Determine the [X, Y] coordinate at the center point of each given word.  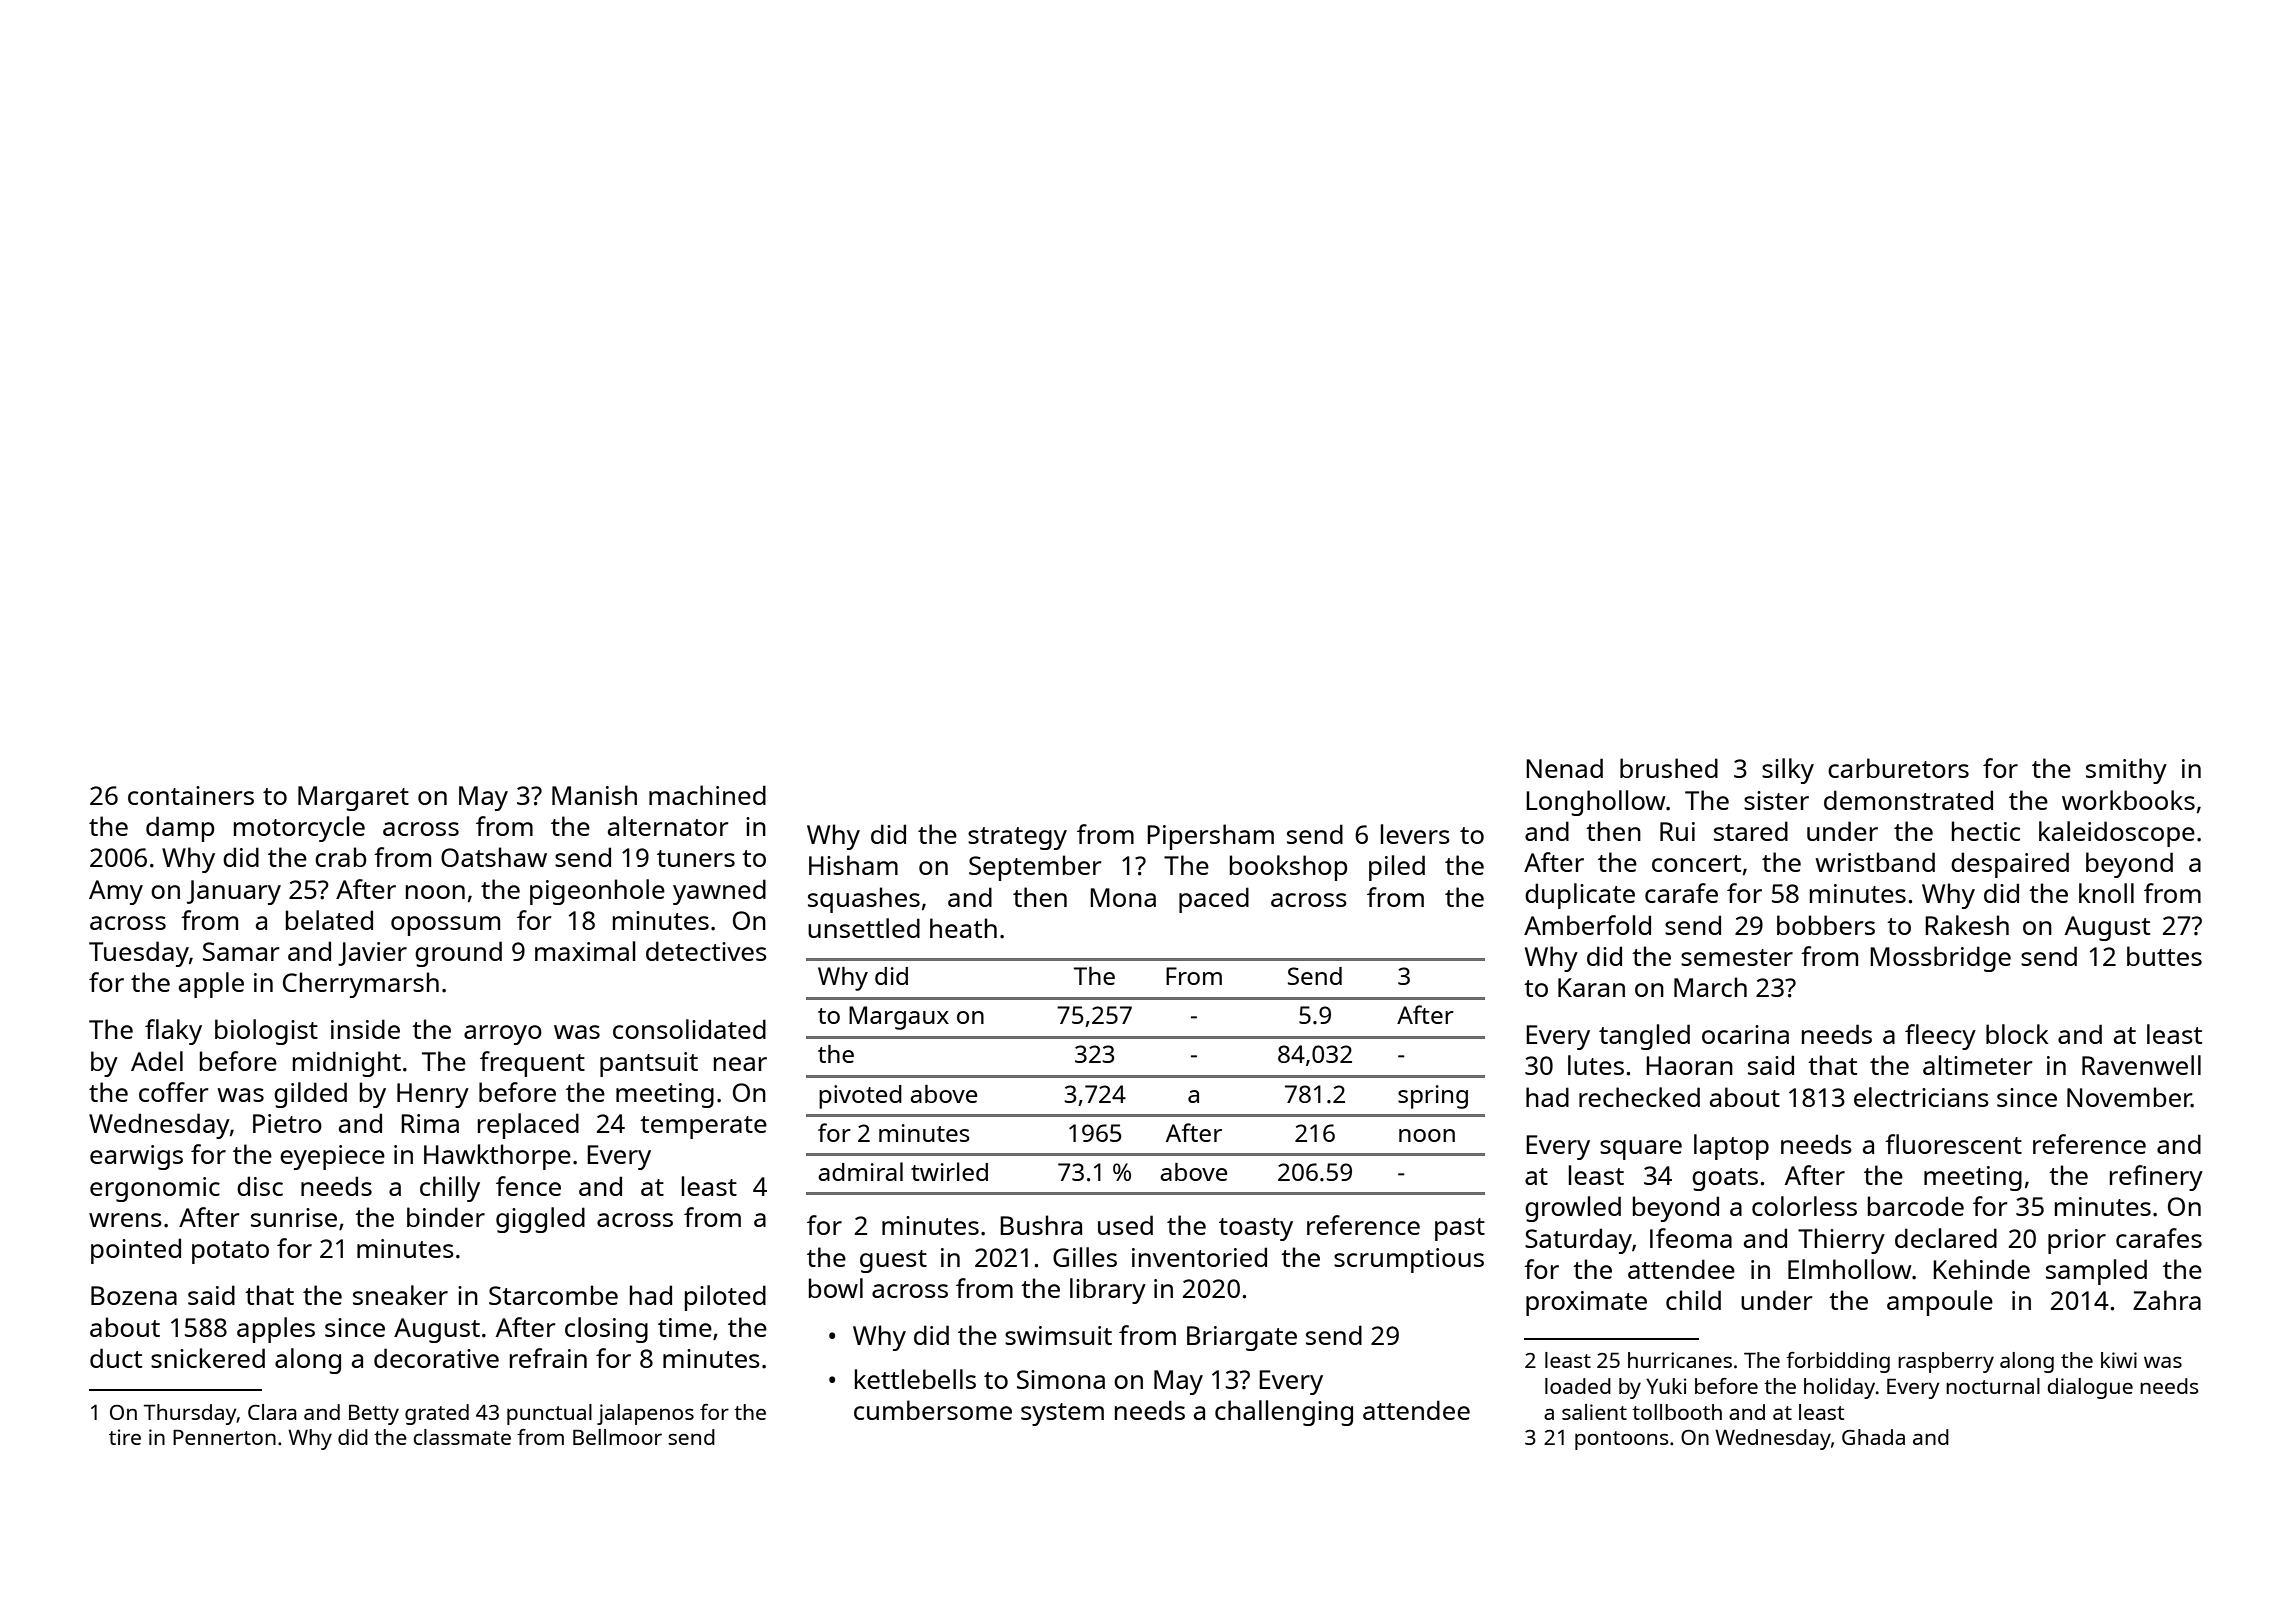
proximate [1586, 1303]
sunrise [294, 1217]
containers [191, 795]
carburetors [1898, 768]
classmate [462, 1437]
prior [2077, 1241]
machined [707, 795]
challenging [1284, 1413]
